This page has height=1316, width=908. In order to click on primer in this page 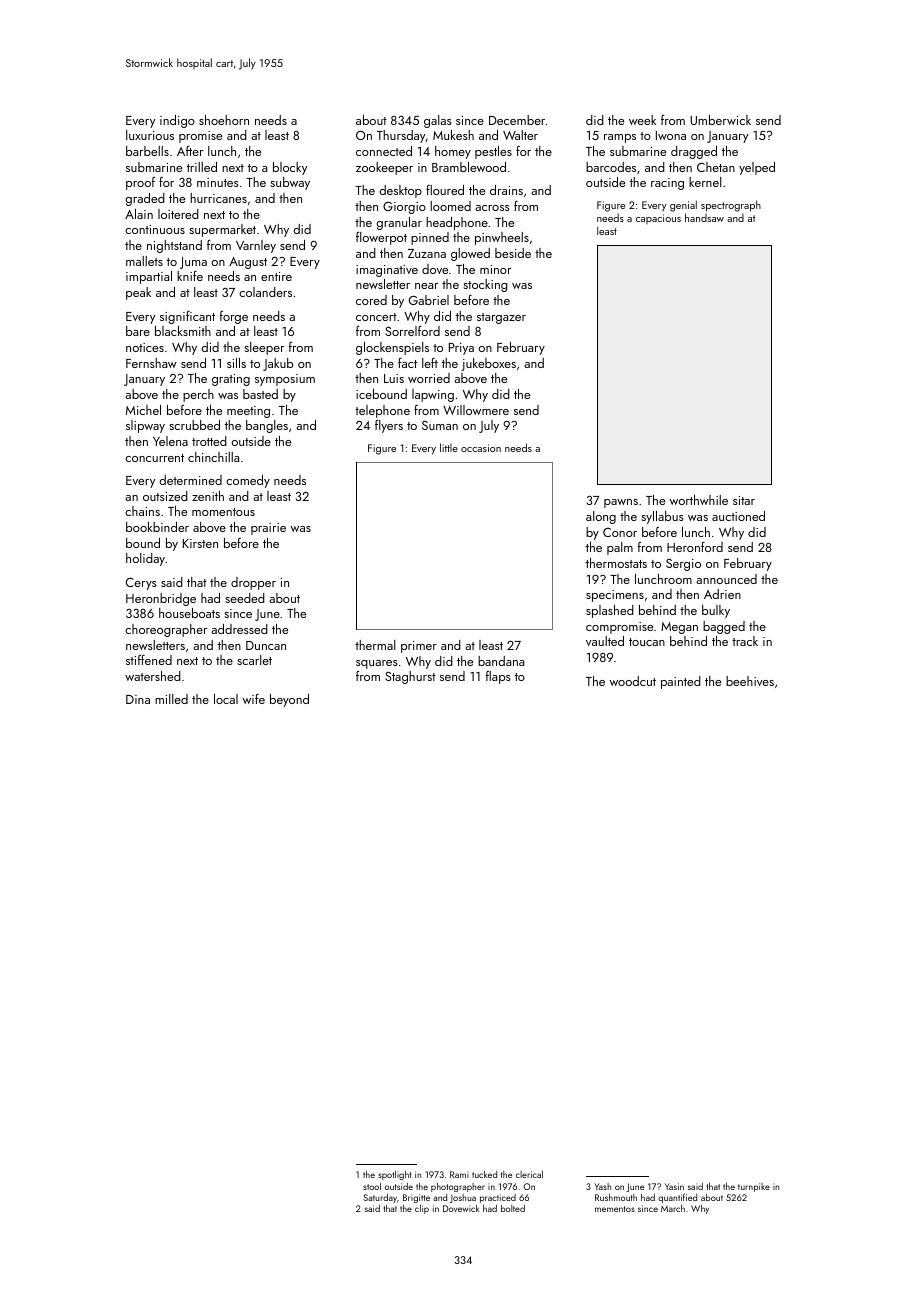, I will do `click(419, 647)`.
